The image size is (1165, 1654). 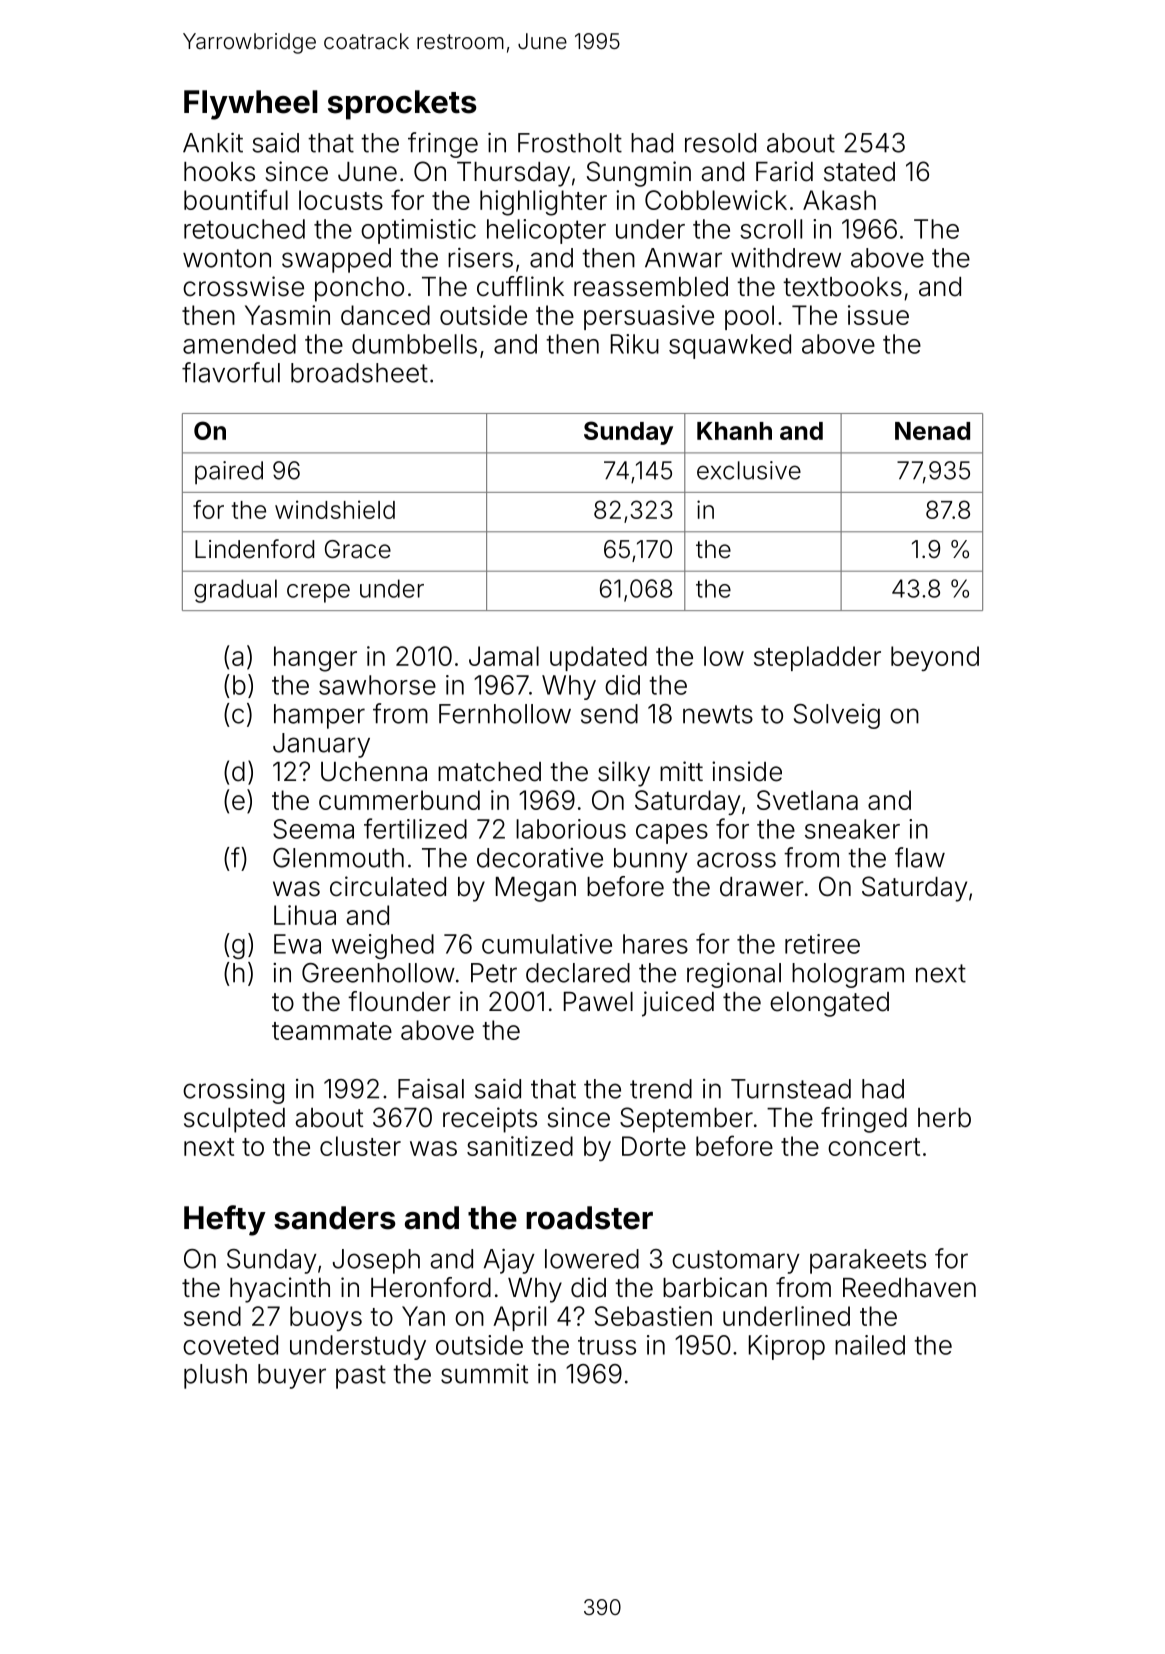 What do you see at coordinates (878, 315) in the image?
I see `issue` at bounding box center [878, 315].
